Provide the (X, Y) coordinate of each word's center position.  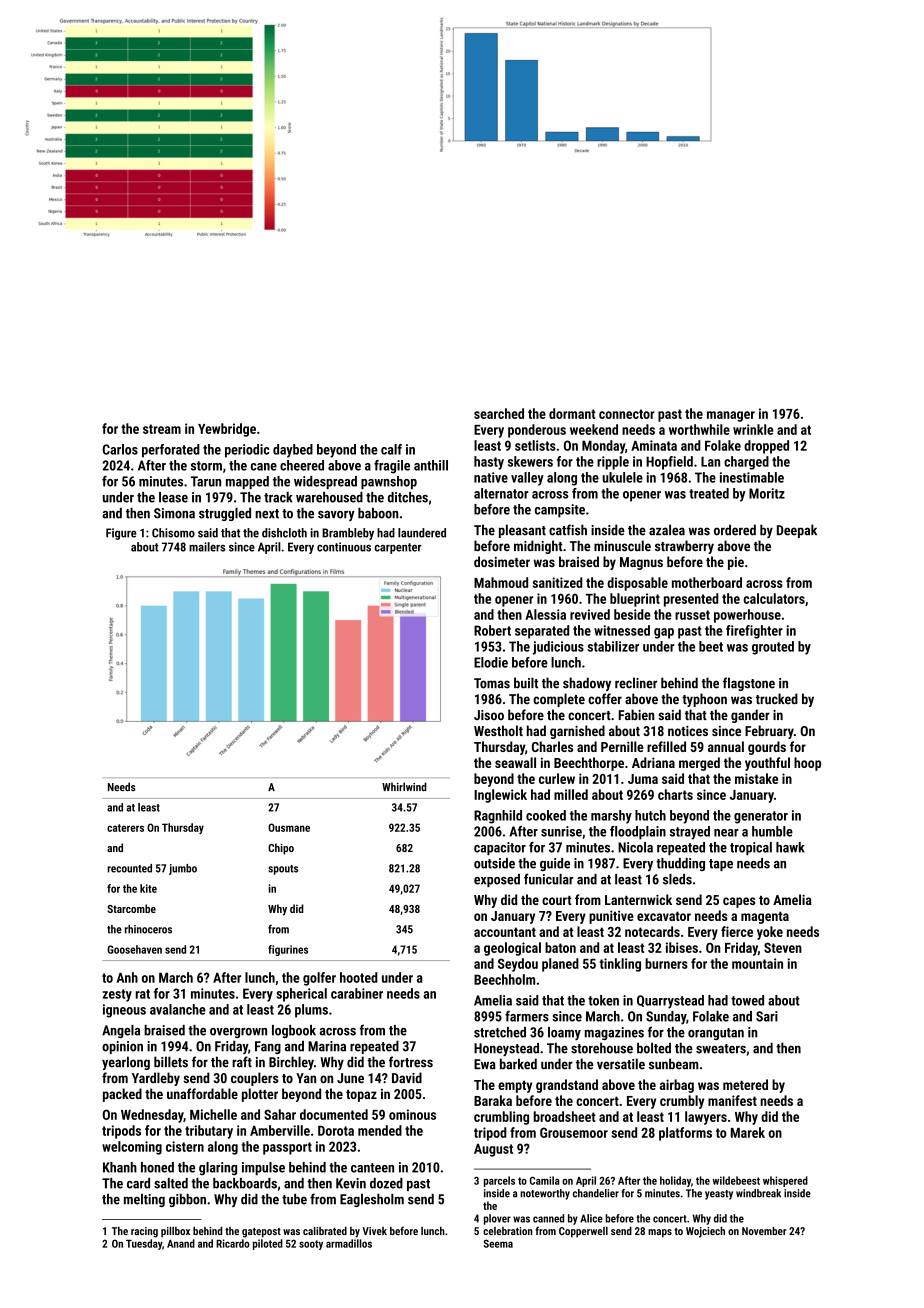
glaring (218, 1169)
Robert (492, 630)
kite (148, 888)
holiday (675, 1181)
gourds (767, 748)
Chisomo (173, 533)
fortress (411, 1062)
